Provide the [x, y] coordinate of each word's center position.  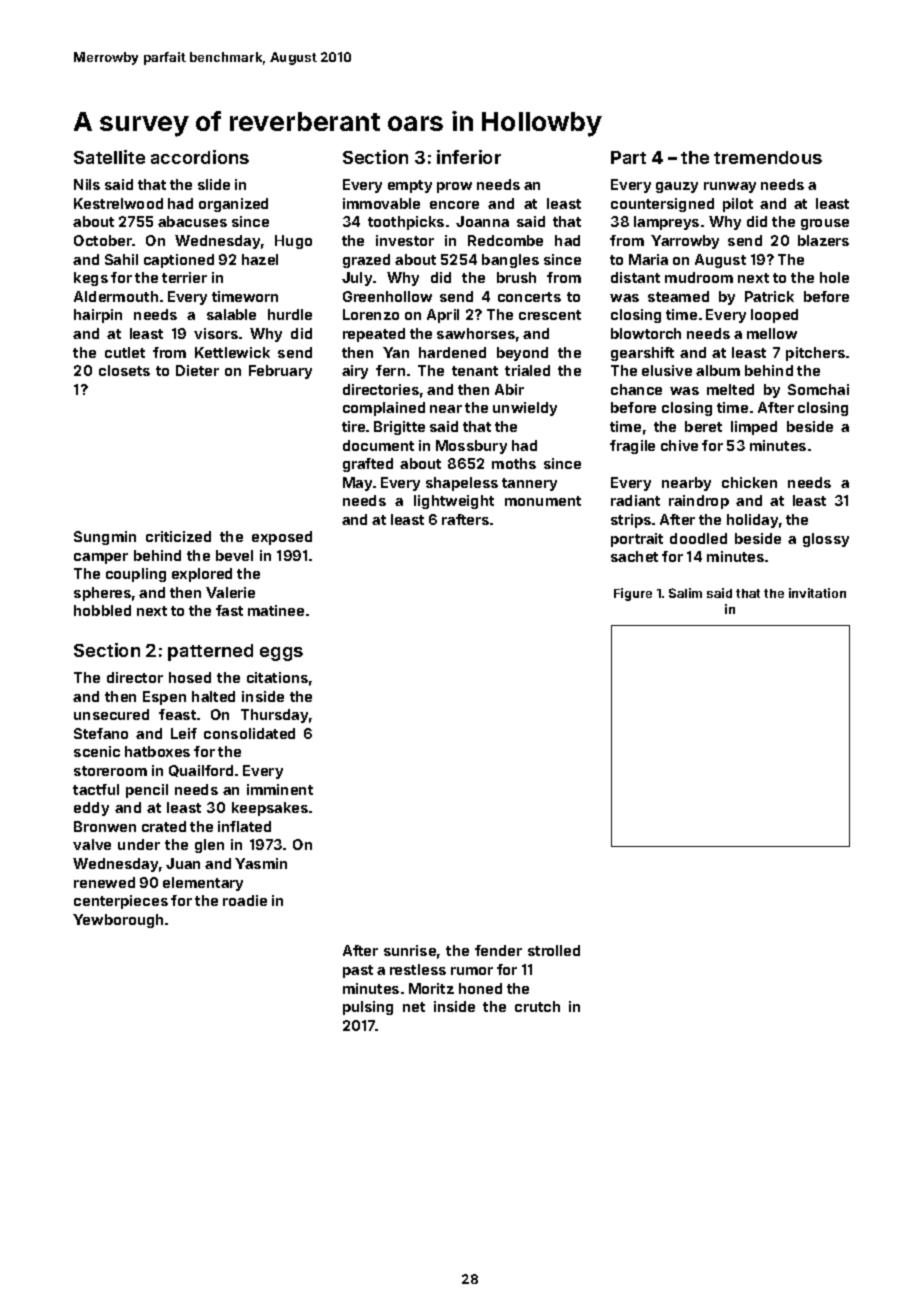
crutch [537, 1006]
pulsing [368, 1008]
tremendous [768, 157]
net [414, 1007]
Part [628, 157]
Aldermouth [116, 296]
